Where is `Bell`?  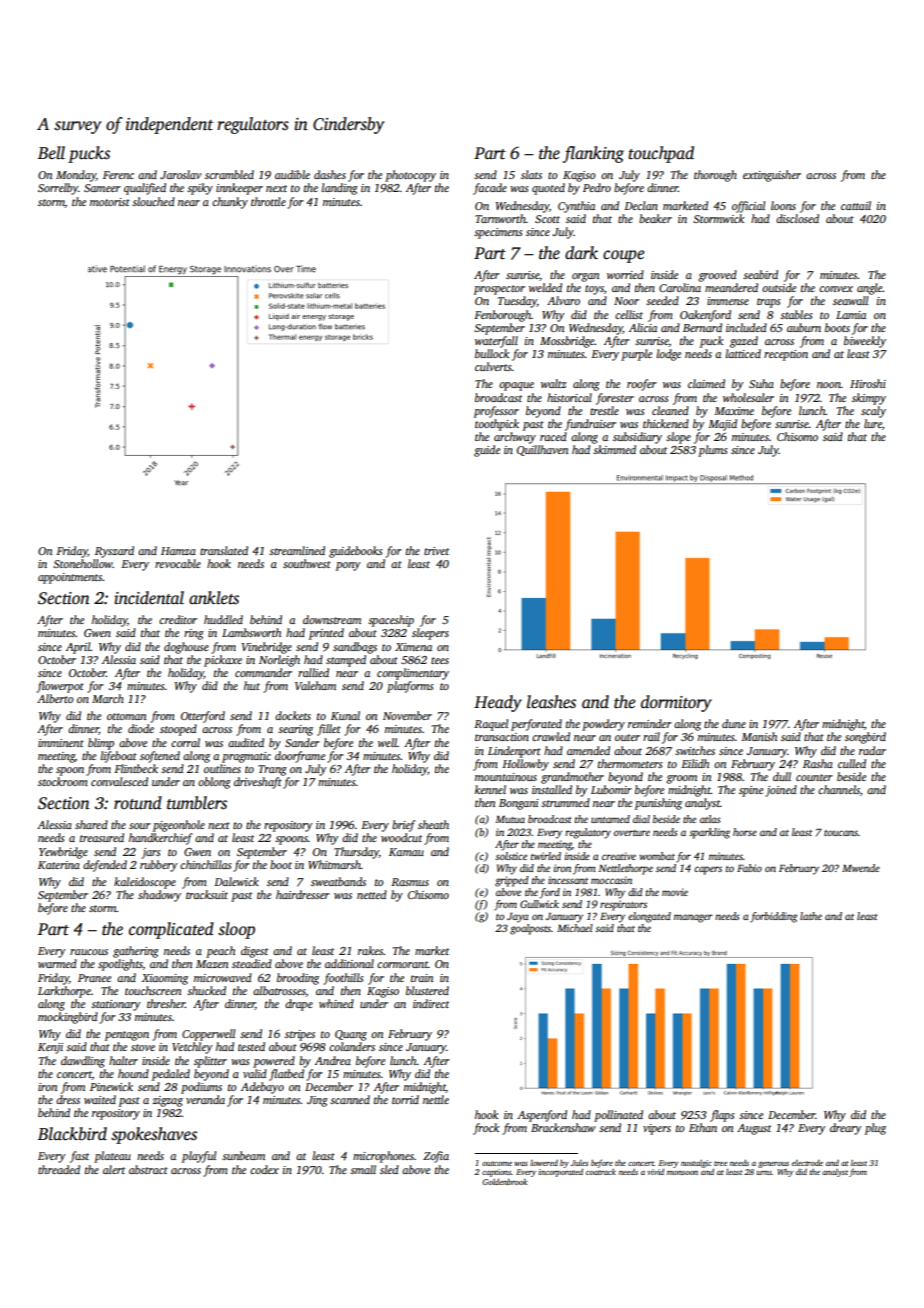 Bell is located at coordinates (51, 153).
